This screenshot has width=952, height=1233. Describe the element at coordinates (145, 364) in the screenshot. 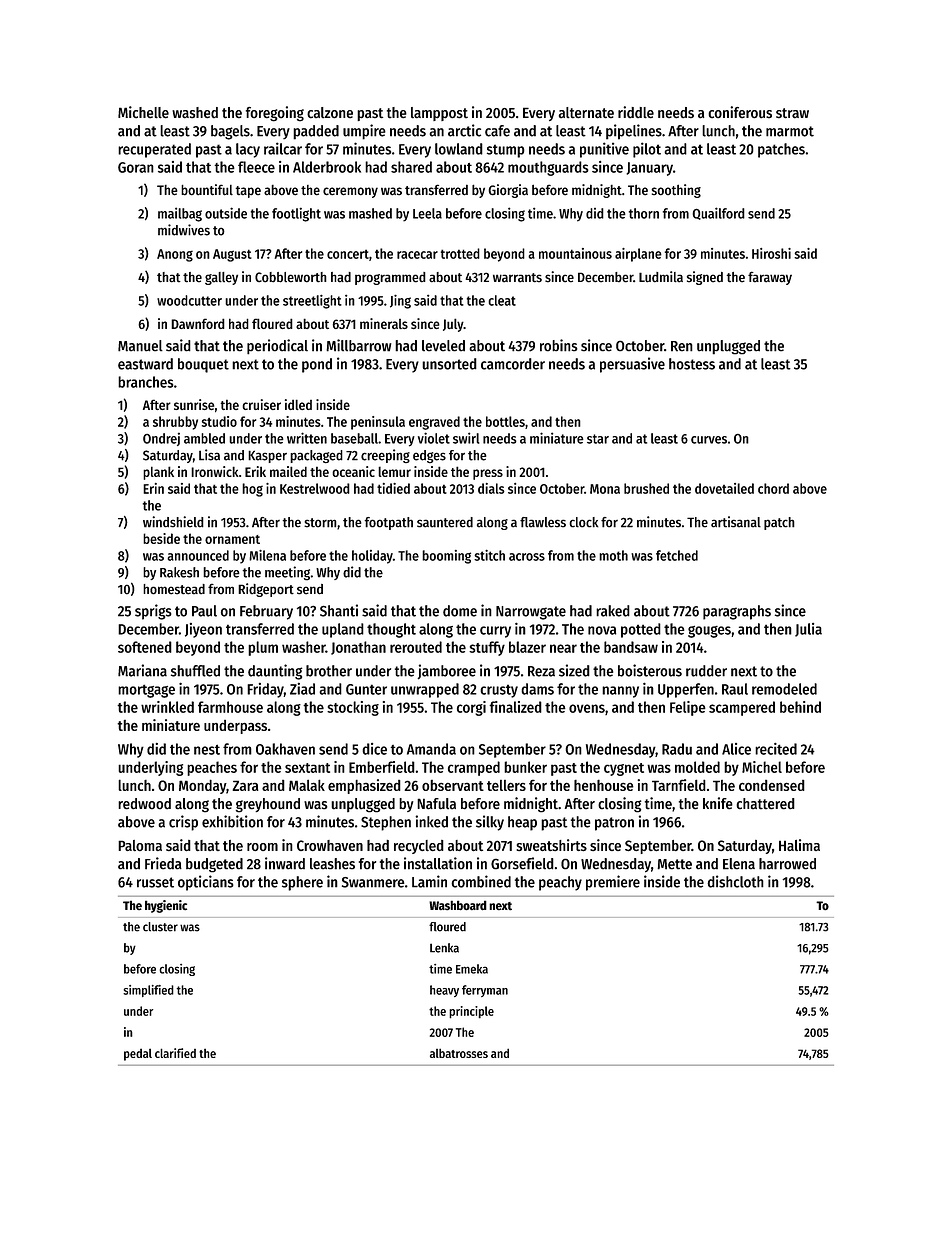

I see `eastward` at that location.
